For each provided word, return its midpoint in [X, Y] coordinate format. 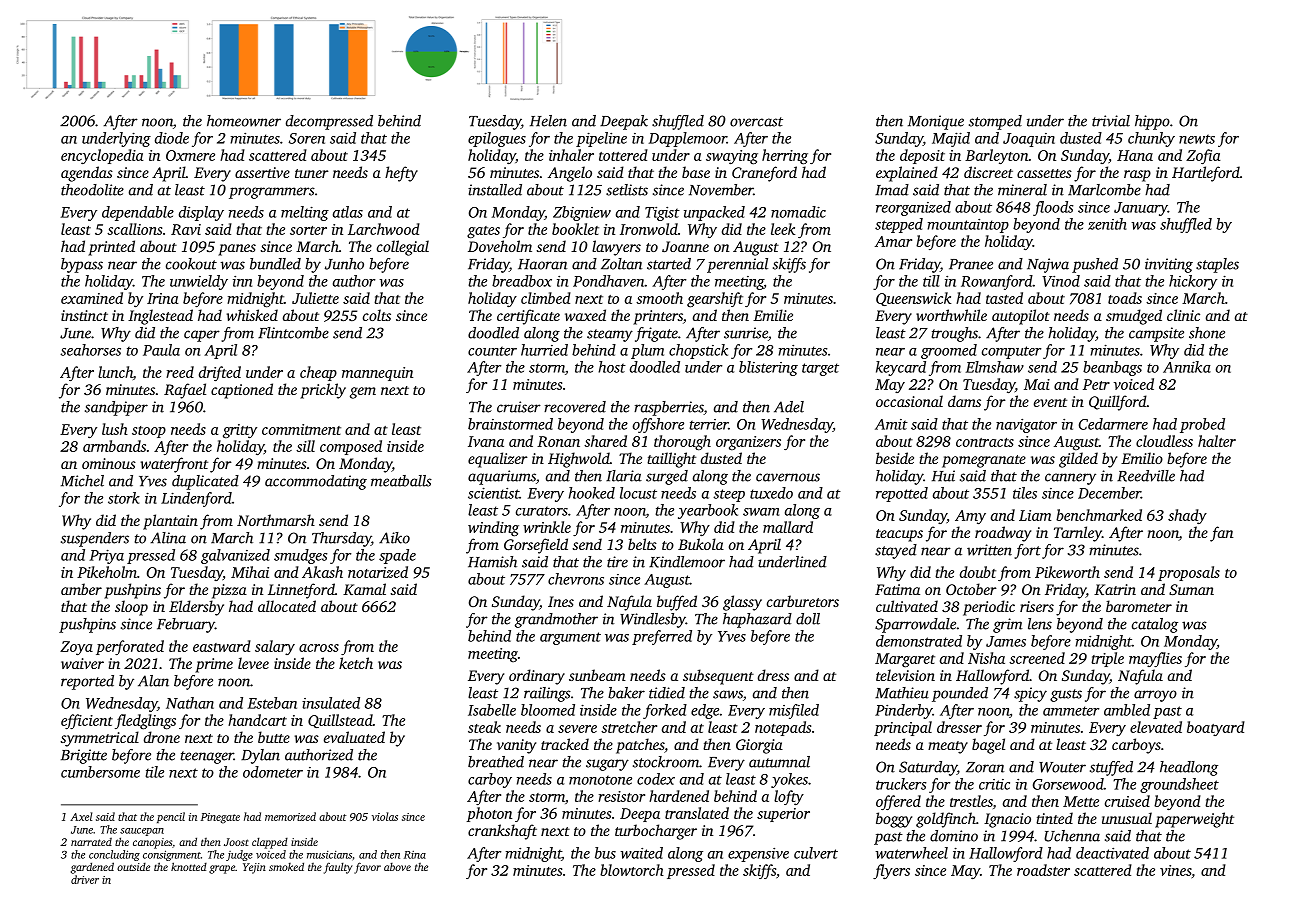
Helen [548, 121]
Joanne [685, 246]
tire [617, 562]
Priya [106, 556]
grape [222, 869]
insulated [331, 703]
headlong [1189, 768]
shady [1187, 516]
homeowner [244, 121]
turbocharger [656, 832]
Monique [936, 122]
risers [1037, 606]
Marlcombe [1104, 190]
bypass [82, 265]
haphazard [757, 620]
